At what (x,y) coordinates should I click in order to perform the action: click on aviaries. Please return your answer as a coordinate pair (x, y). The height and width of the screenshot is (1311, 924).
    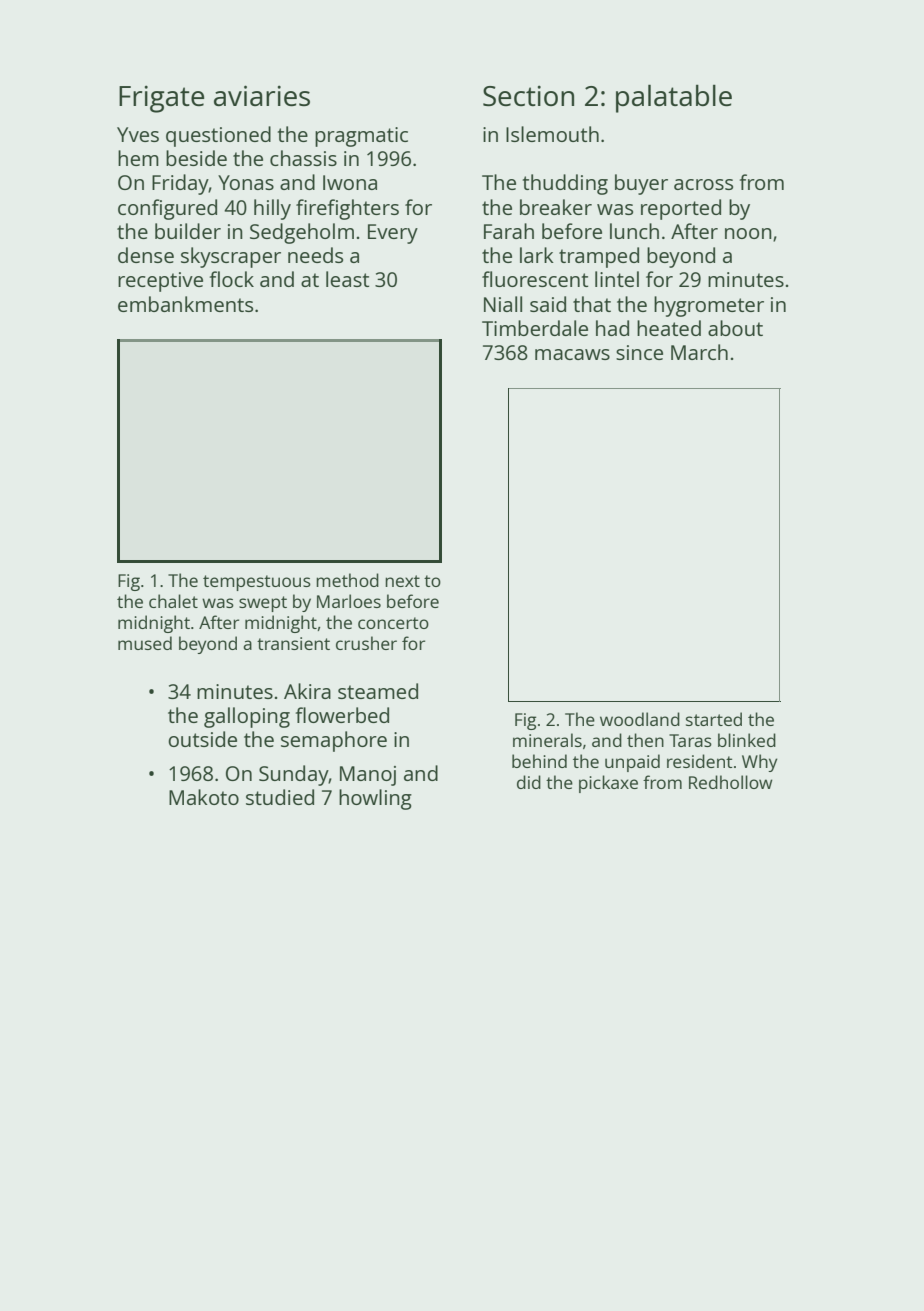
    Looking at the image, I should click on (262, 95).
